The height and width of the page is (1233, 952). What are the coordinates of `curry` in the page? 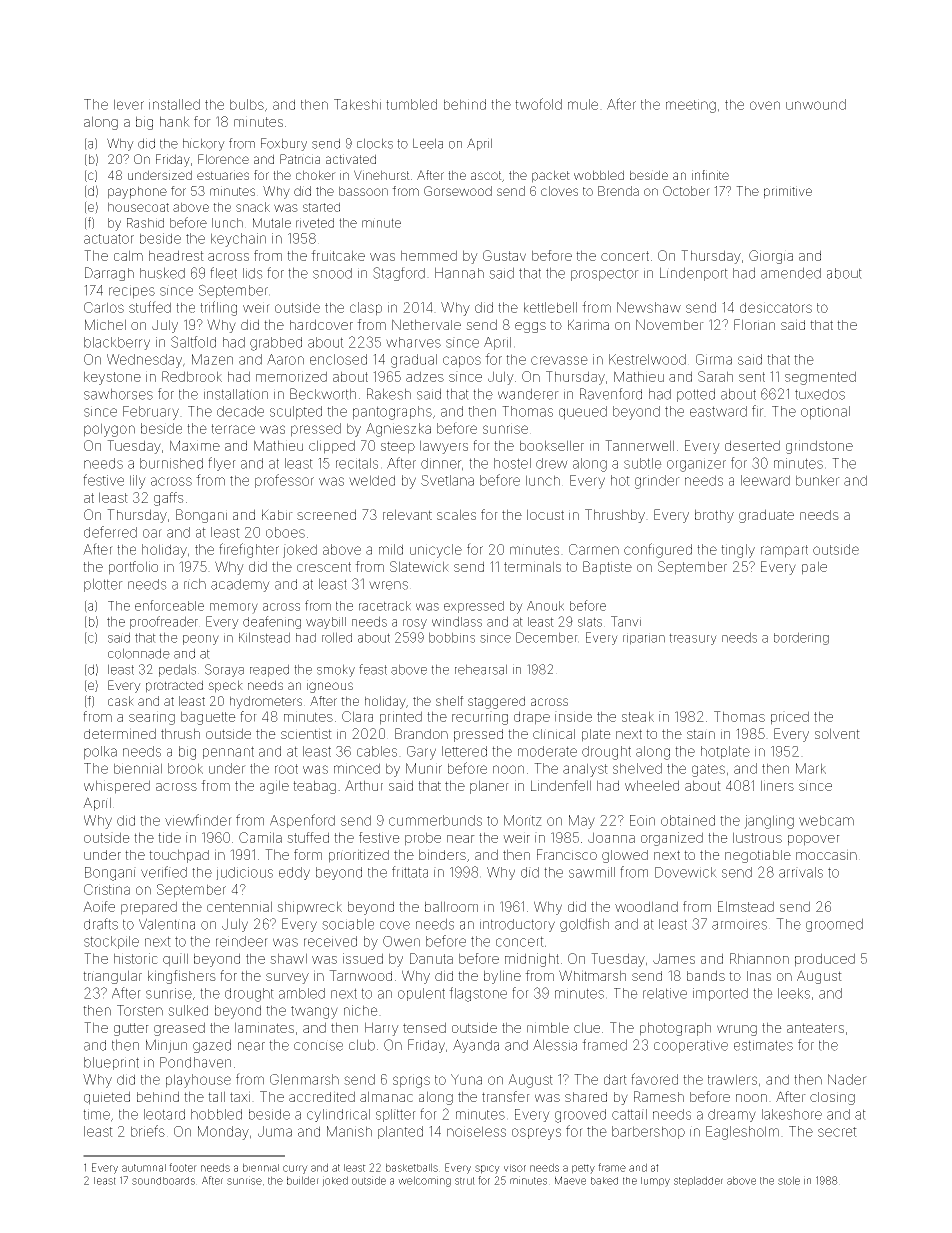 It's located at (295, 1169).
